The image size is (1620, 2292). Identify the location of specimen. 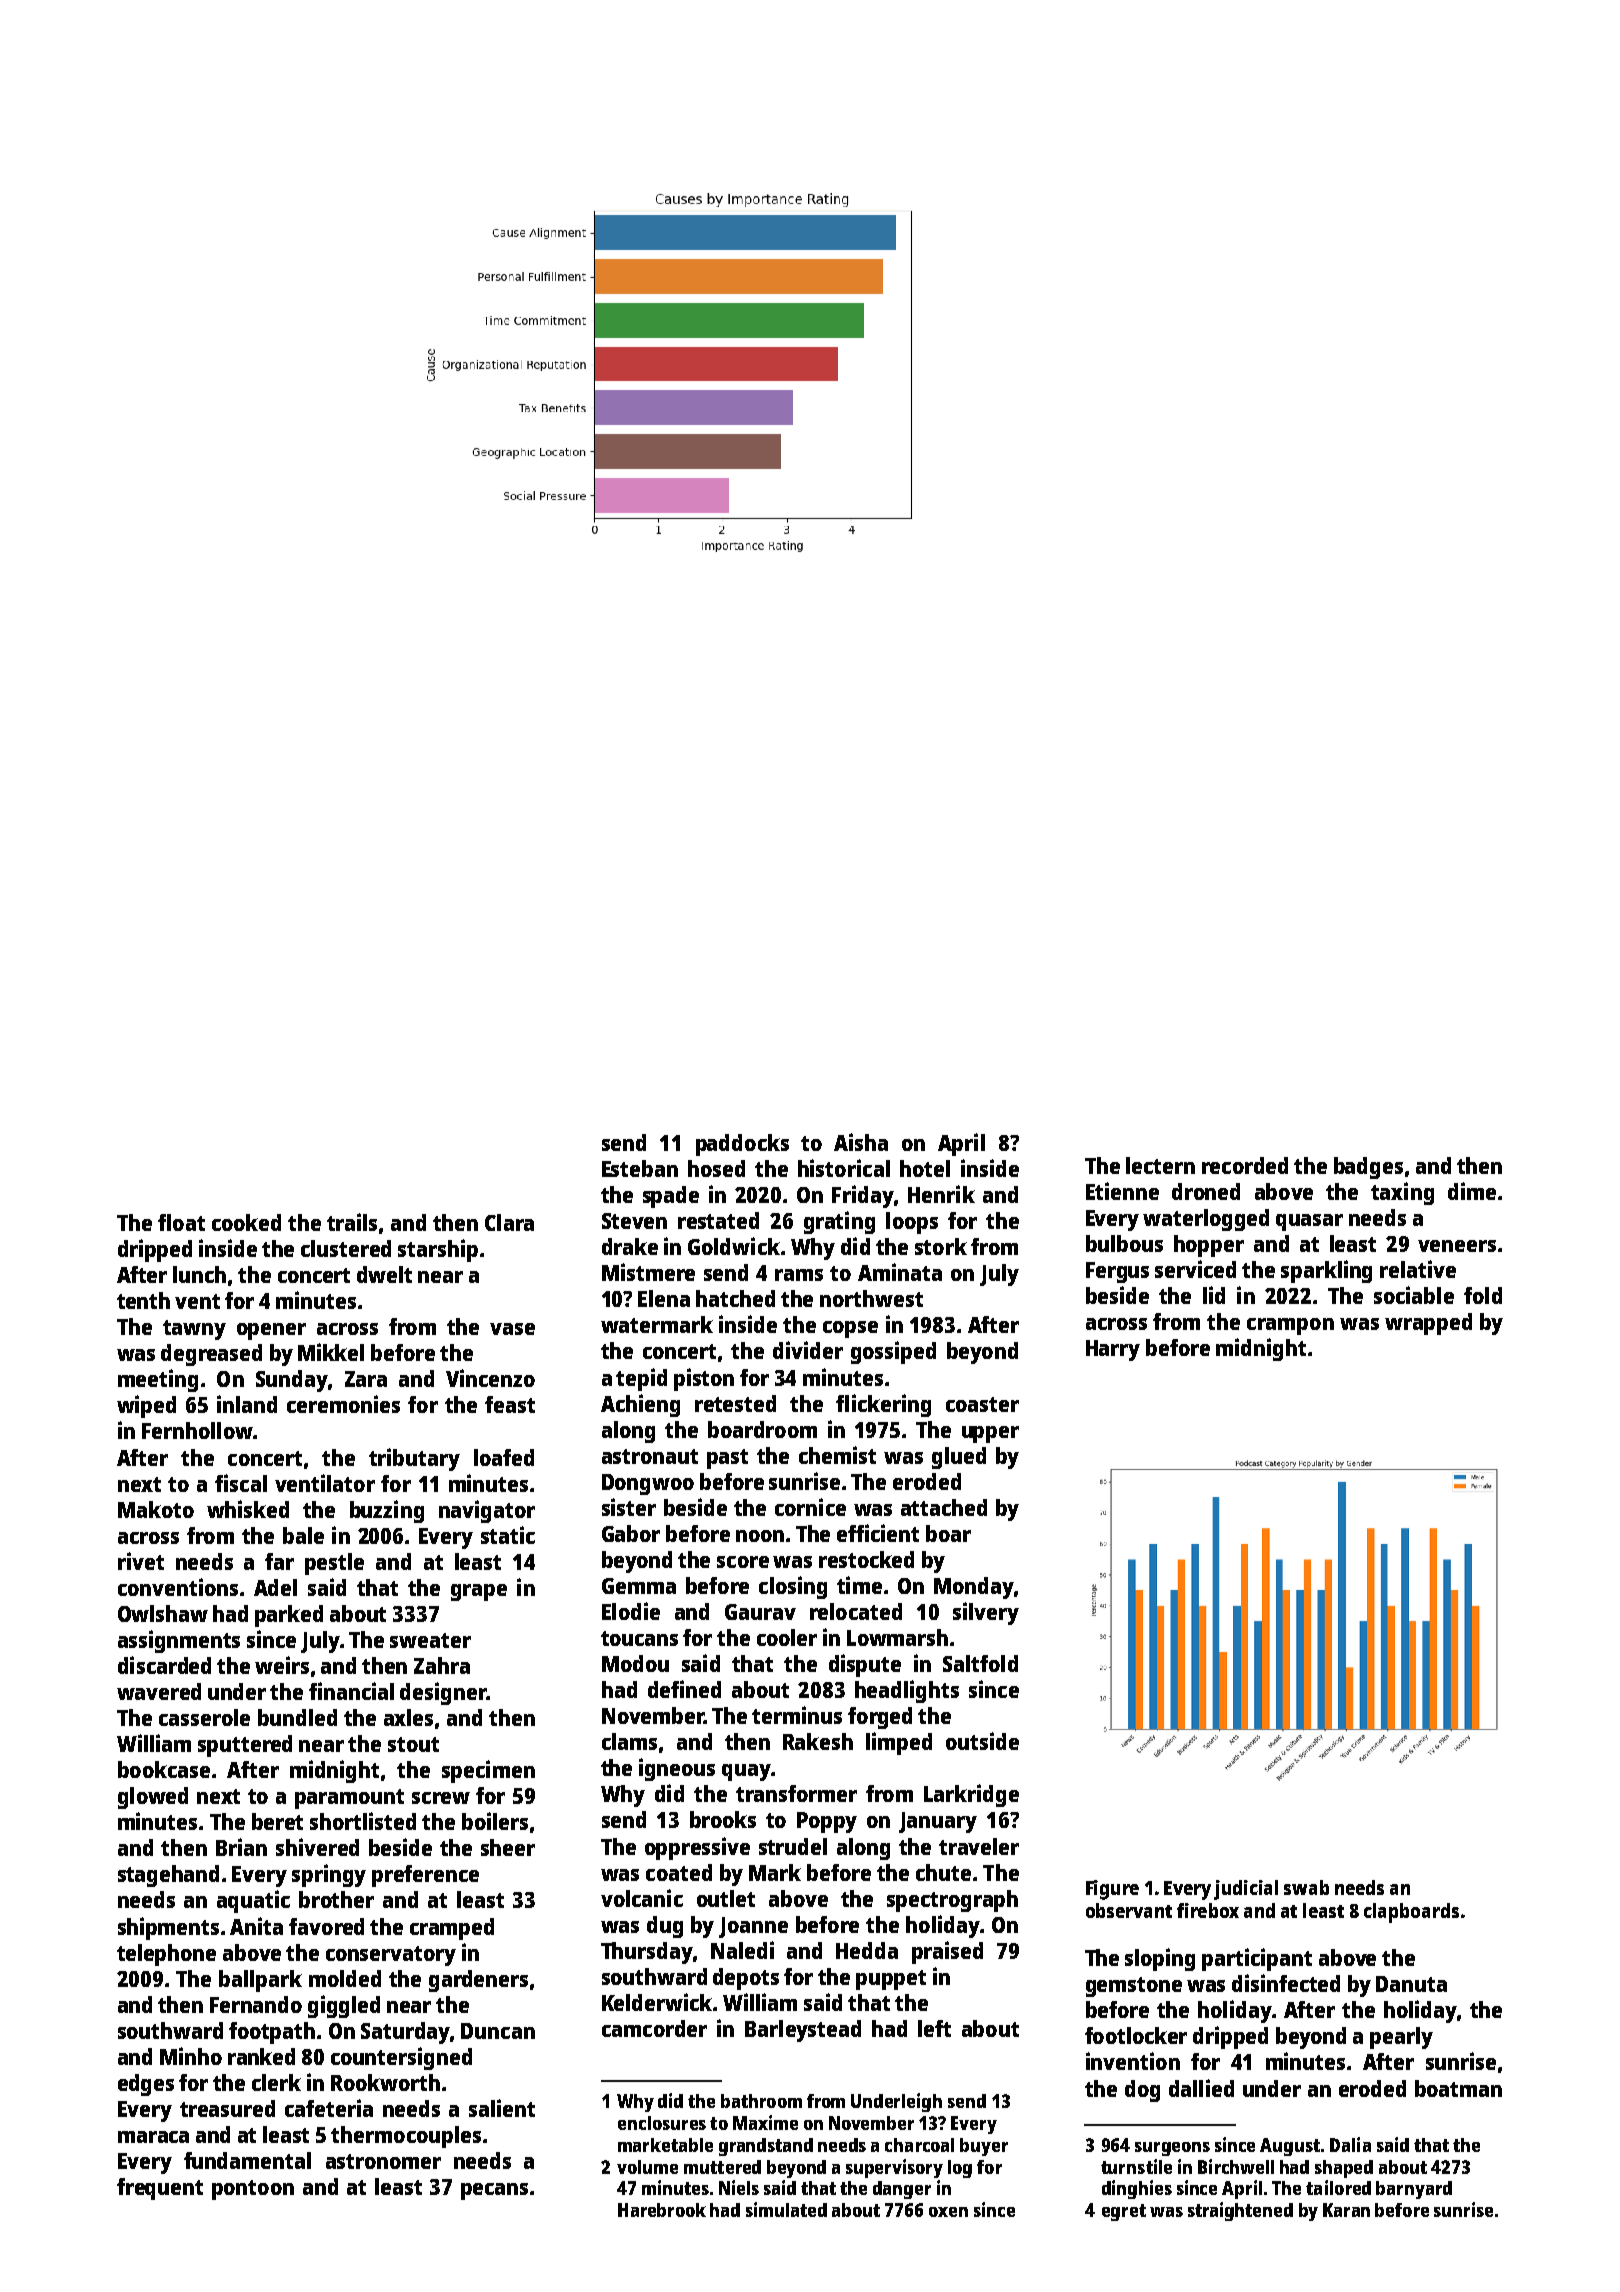
(488, 1771).
